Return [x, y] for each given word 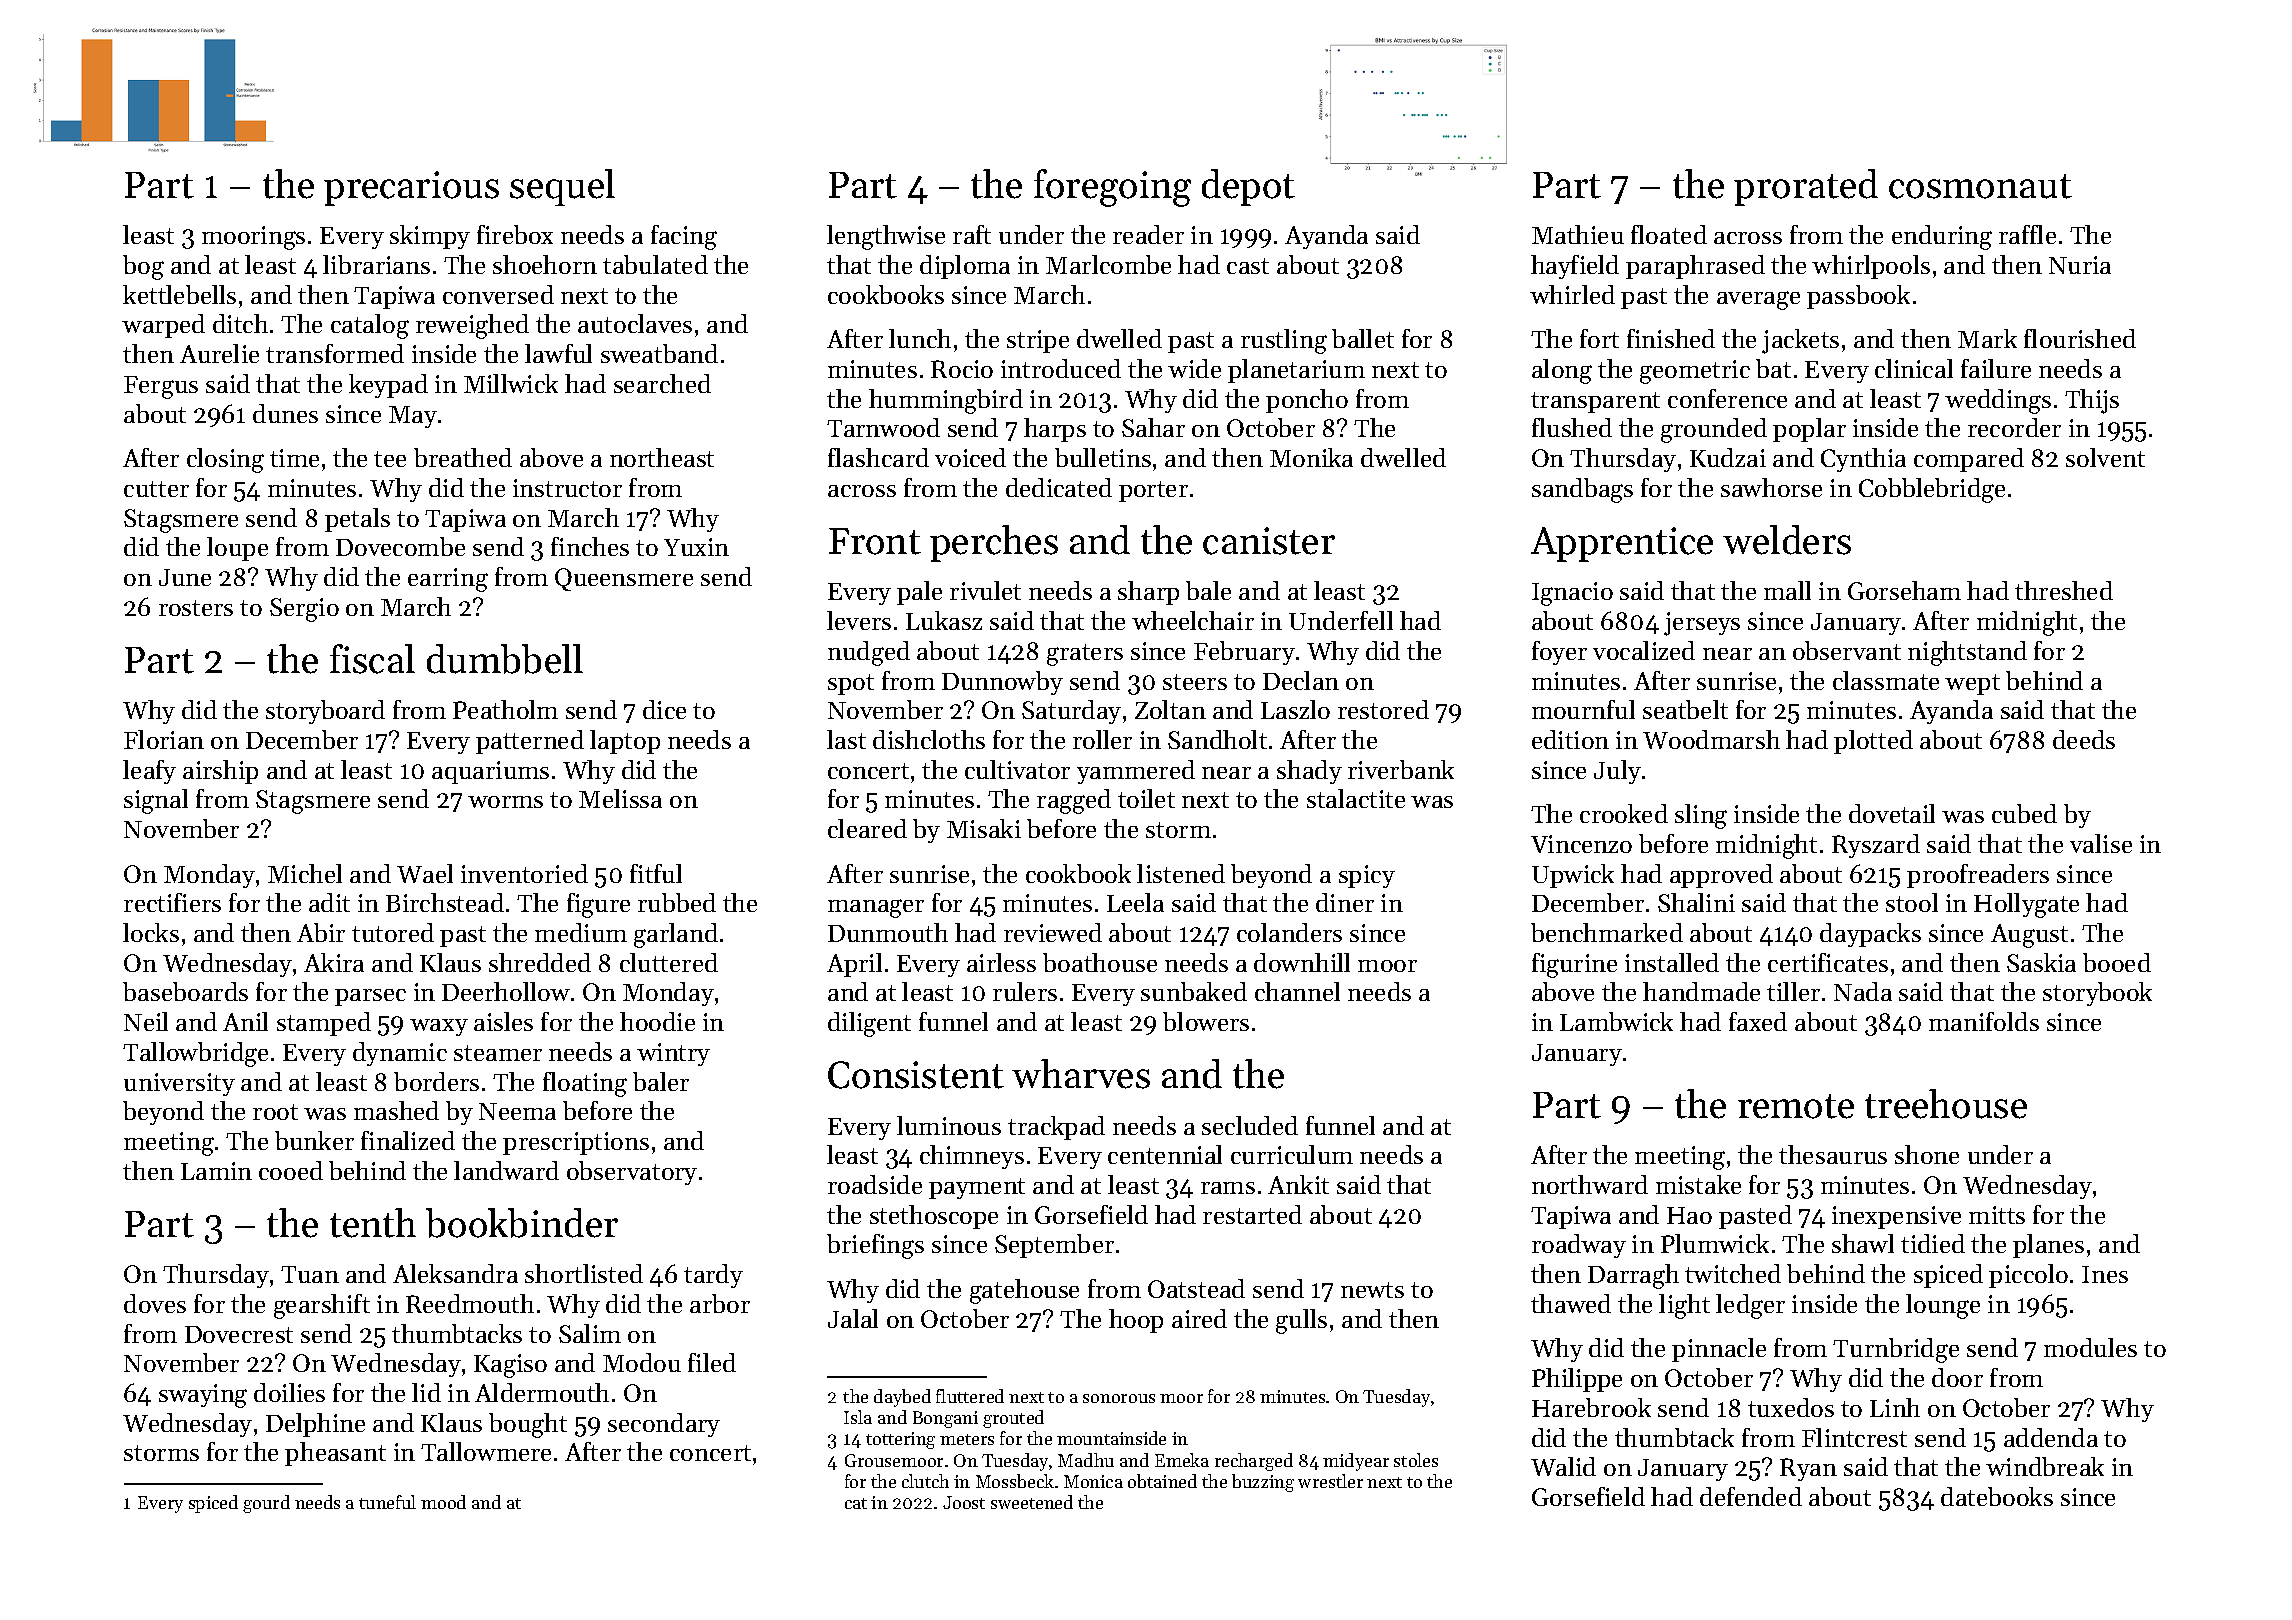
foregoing [1112, 188]
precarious [411, 188]
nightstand [1967, 653]
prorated [1806, 187]
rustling [1284, 341]
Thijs [2092, 401]
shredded [540, 962]
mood [443, 1502]
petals [357, 520]
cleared [867, 828]
